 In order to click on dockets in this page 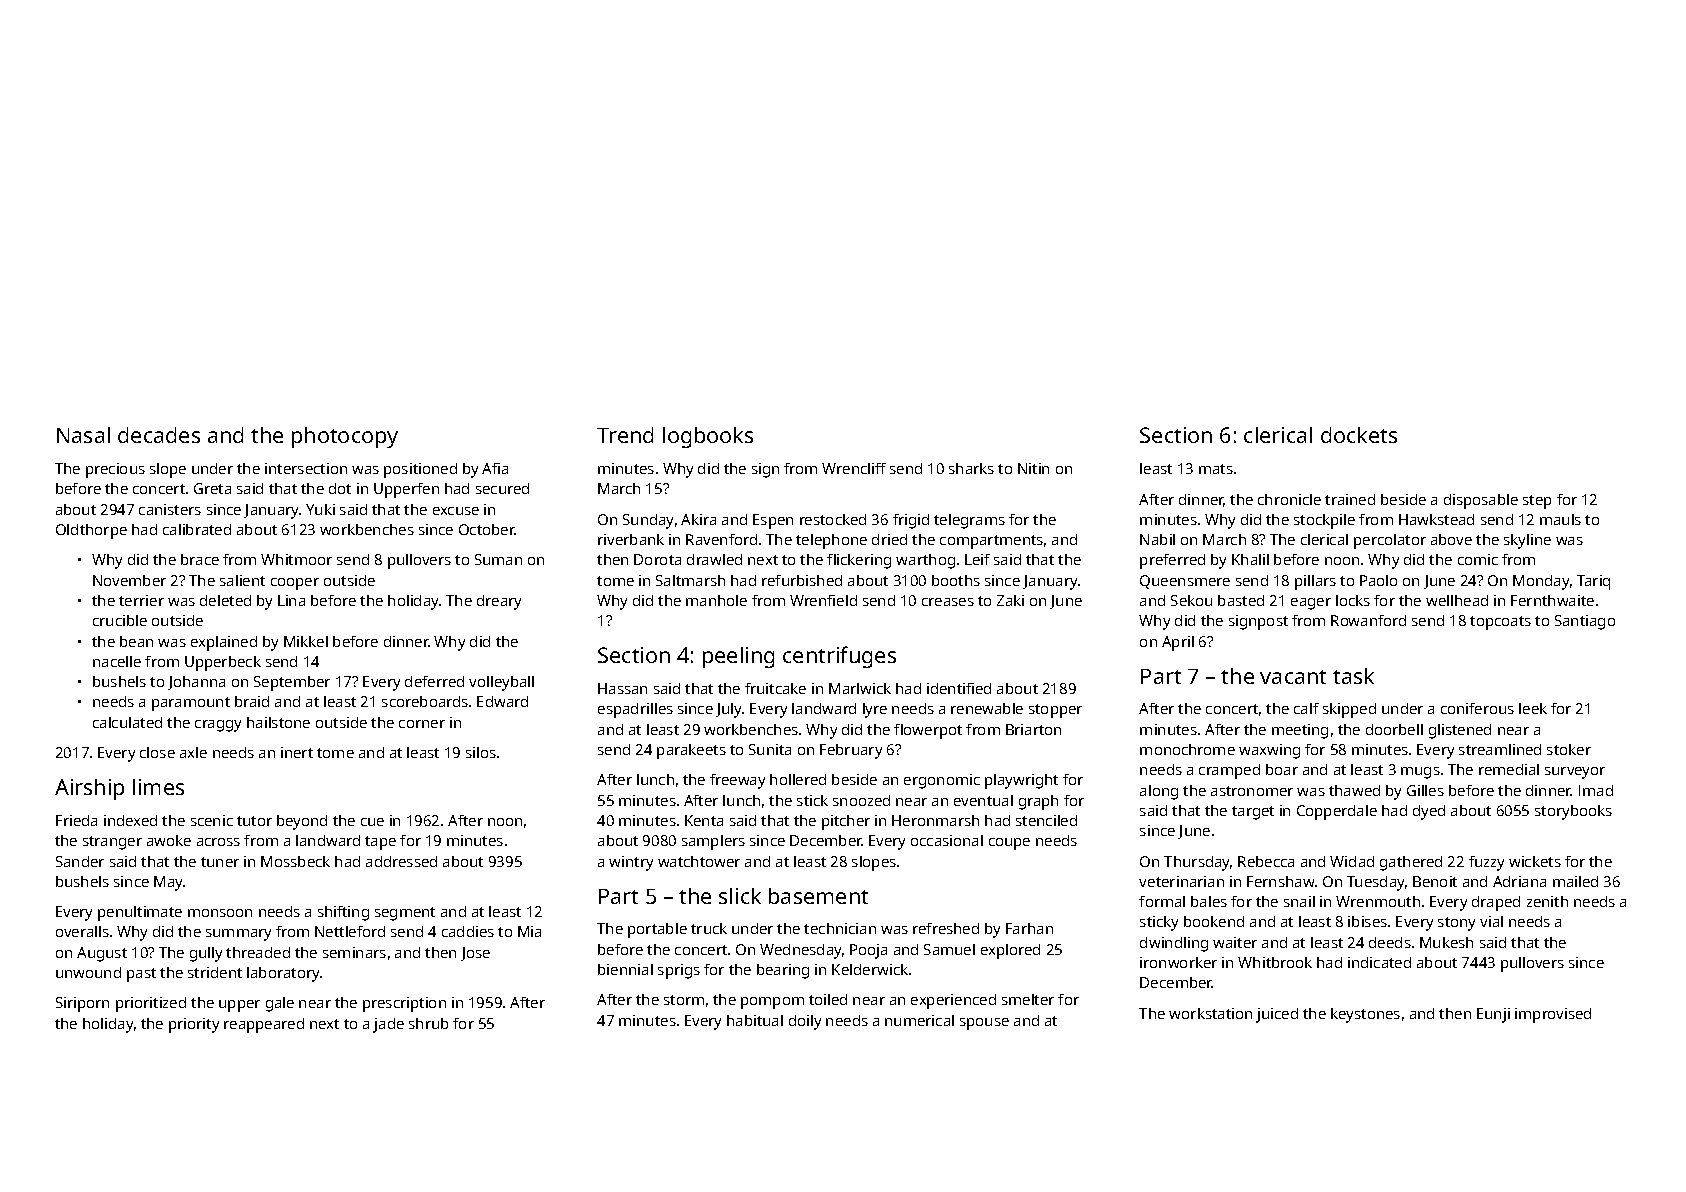, I will do `click(1359, 435)`.
